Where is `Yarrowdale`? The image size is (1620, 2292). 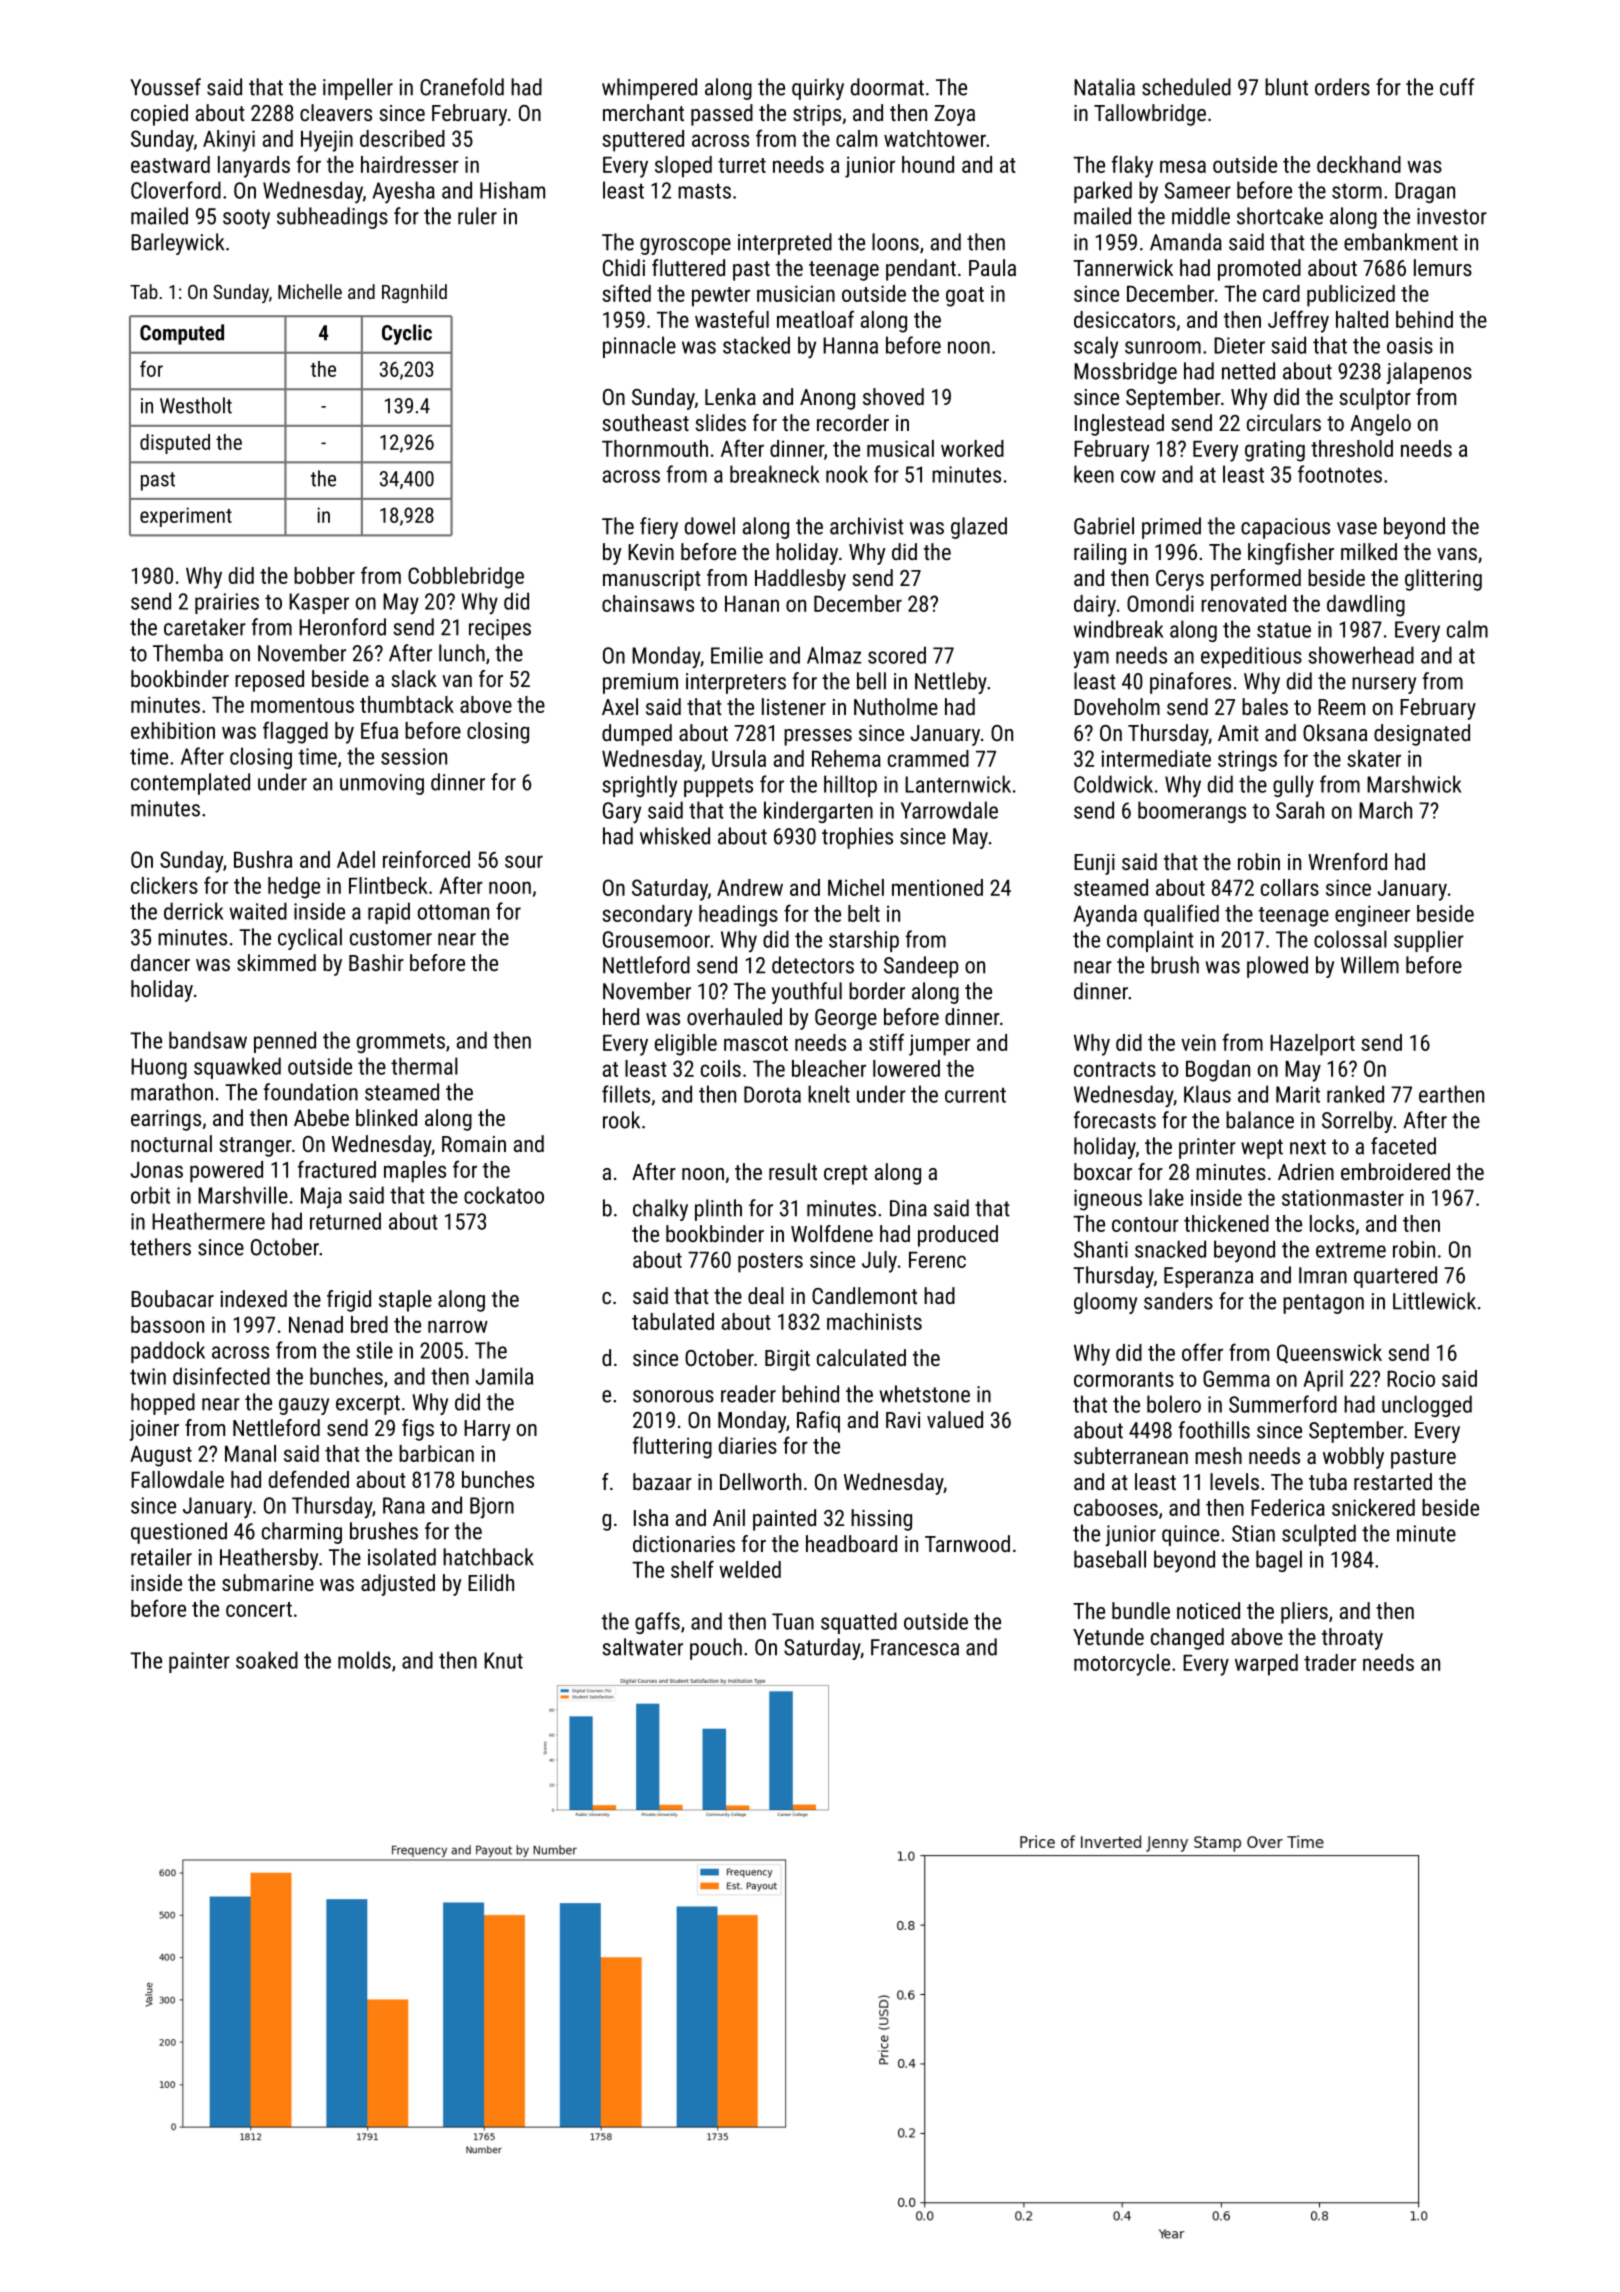
Yarrowdale is located at coordinates (949, 810).
